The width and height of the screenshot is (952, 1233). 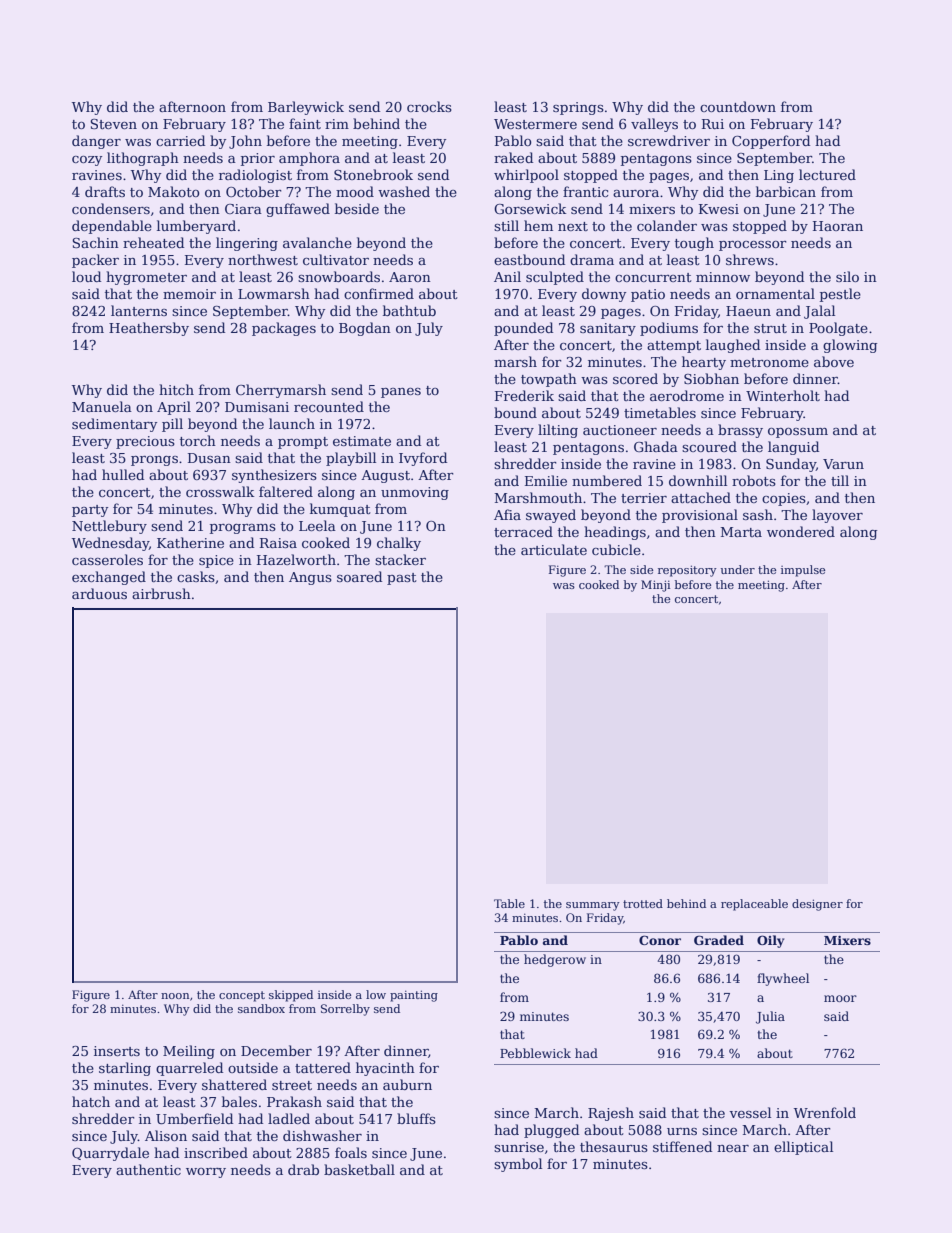 I want to click on crocks, so click(x=429, y=106).
